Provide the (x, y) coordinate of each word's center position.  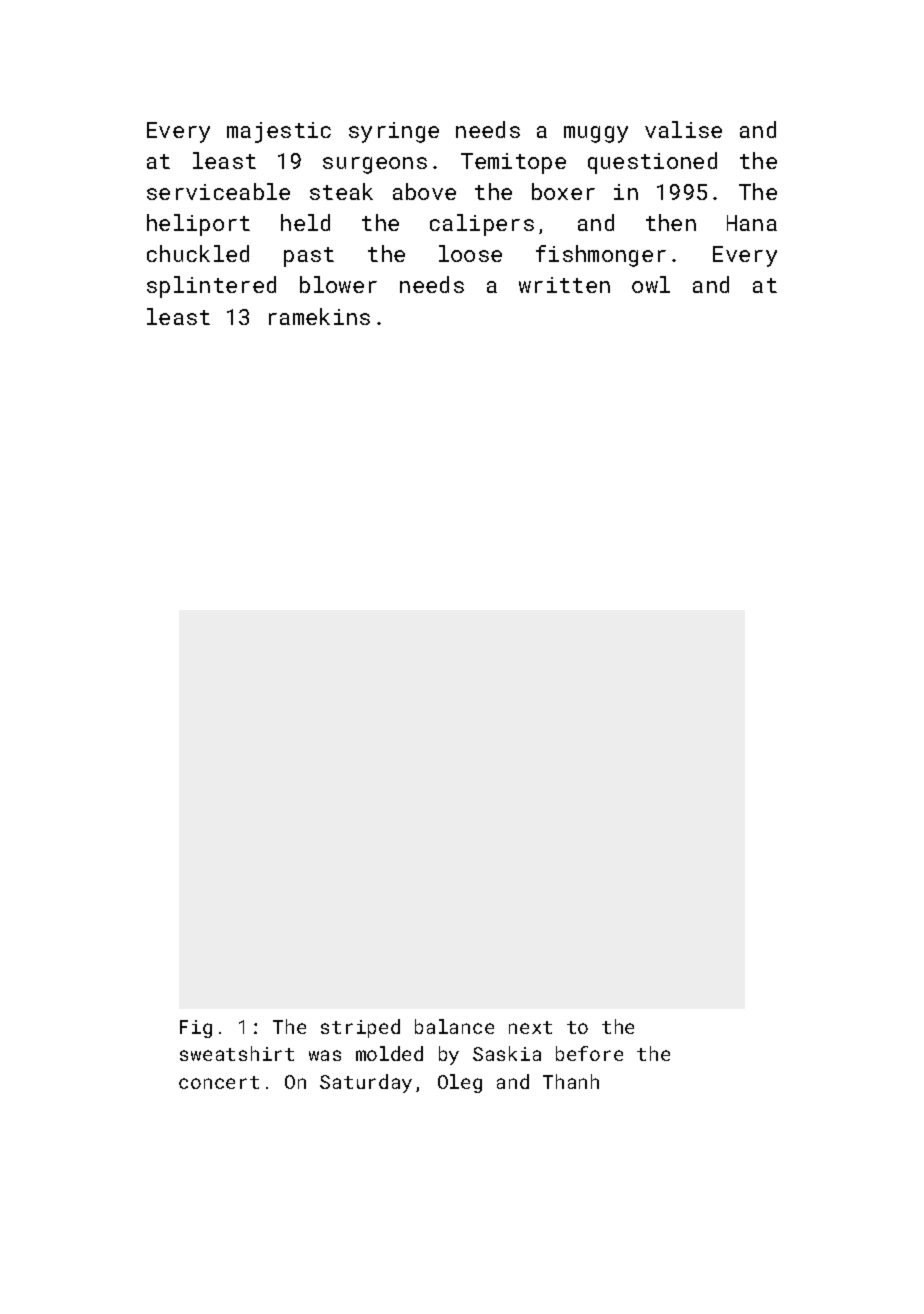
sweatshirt (237, 1053)
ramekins (319, 316)
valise (683, 129)
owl (651, 284)
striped (360, 1028)
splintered (211, 287)
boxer (563, 191)
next (530, 1027)
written (564, 285)
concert (219, 1082)
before (589, 1053)
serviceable (218, 191)
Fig (196, 1029)
